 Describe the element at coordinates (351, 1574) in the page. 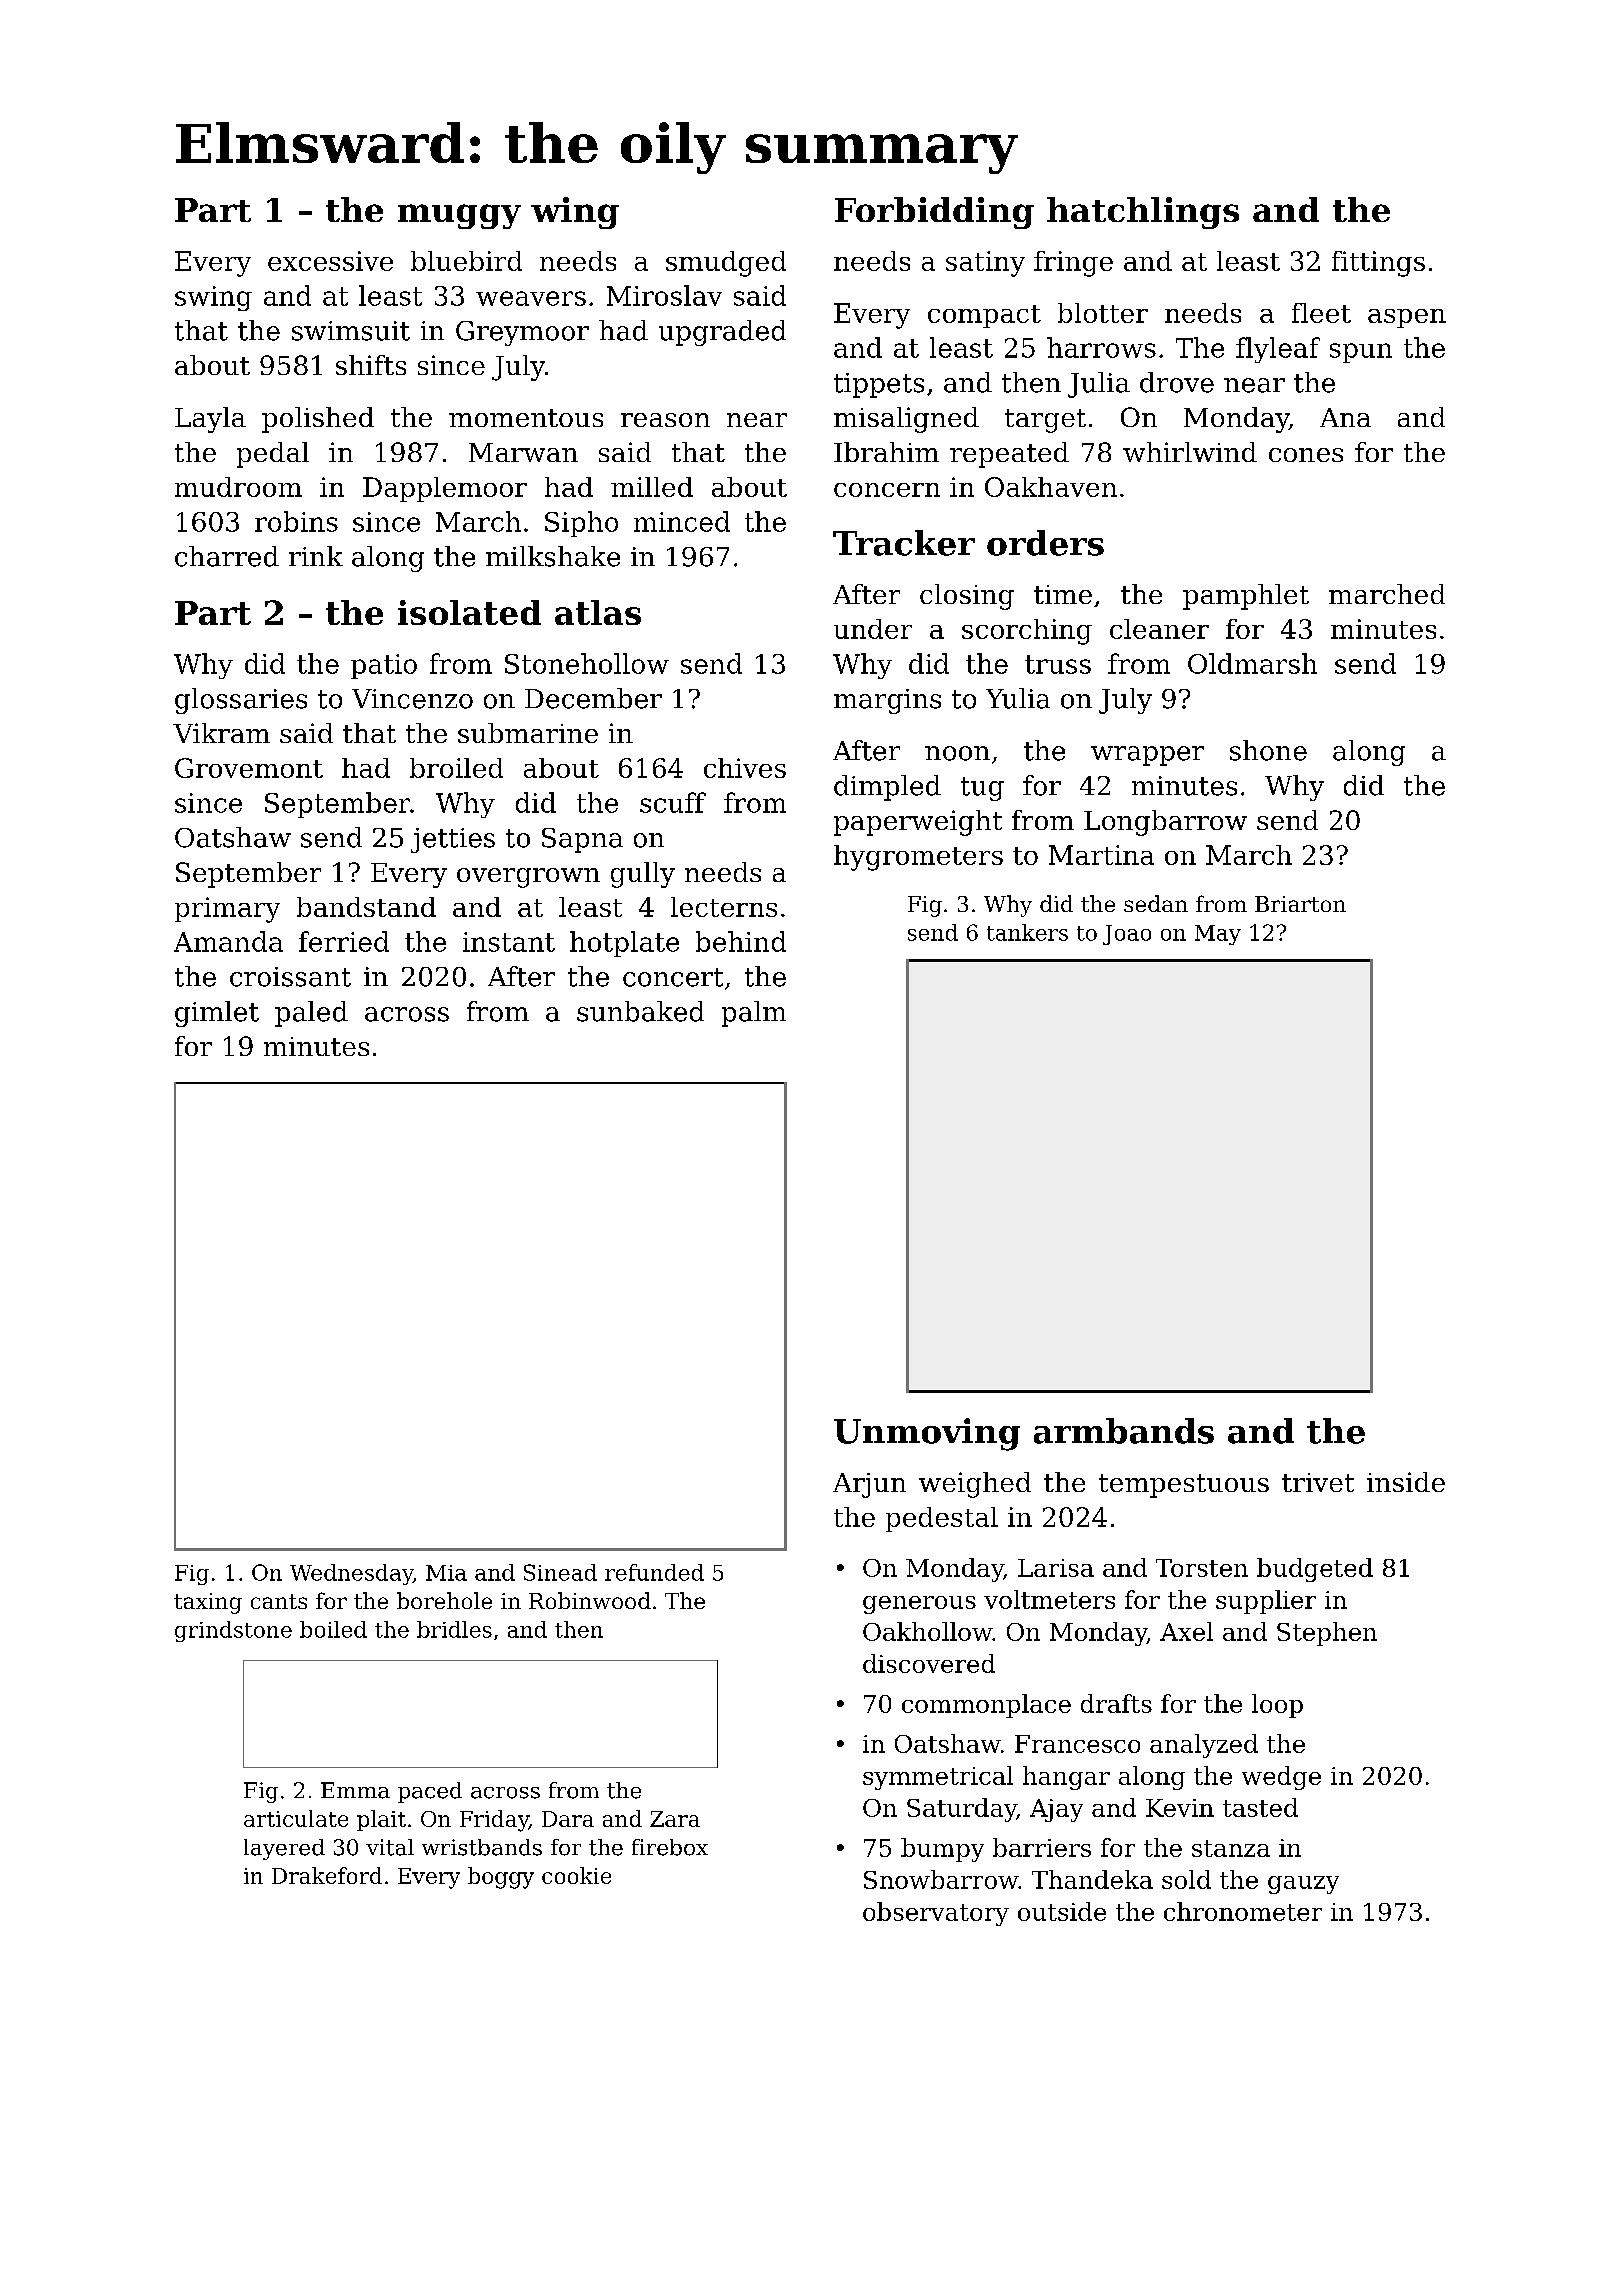

I see `Wednesday` at that location.
